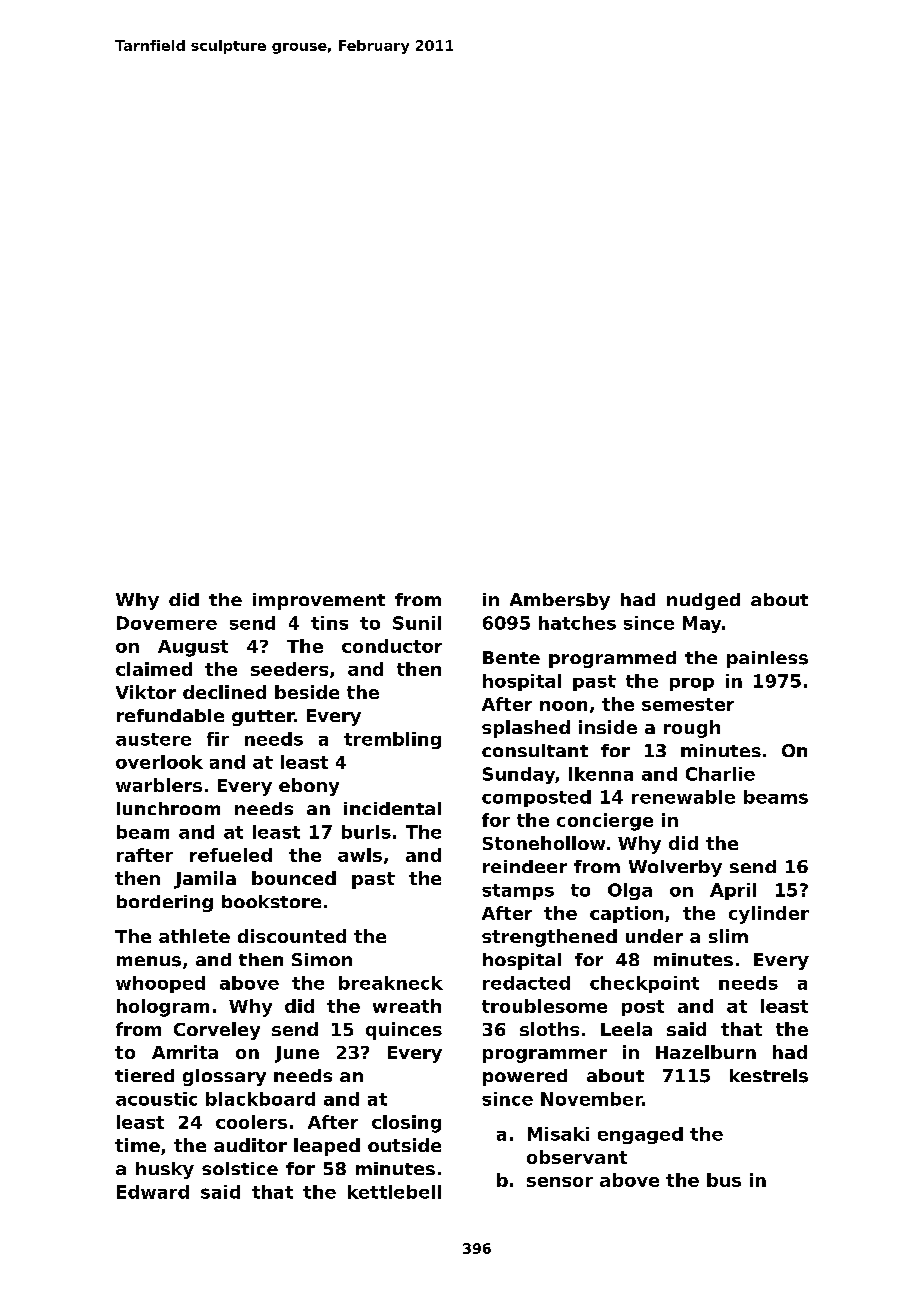 The width and height of the image is (924, 1308). I want to click on Ambersby, so click(560, 601).
